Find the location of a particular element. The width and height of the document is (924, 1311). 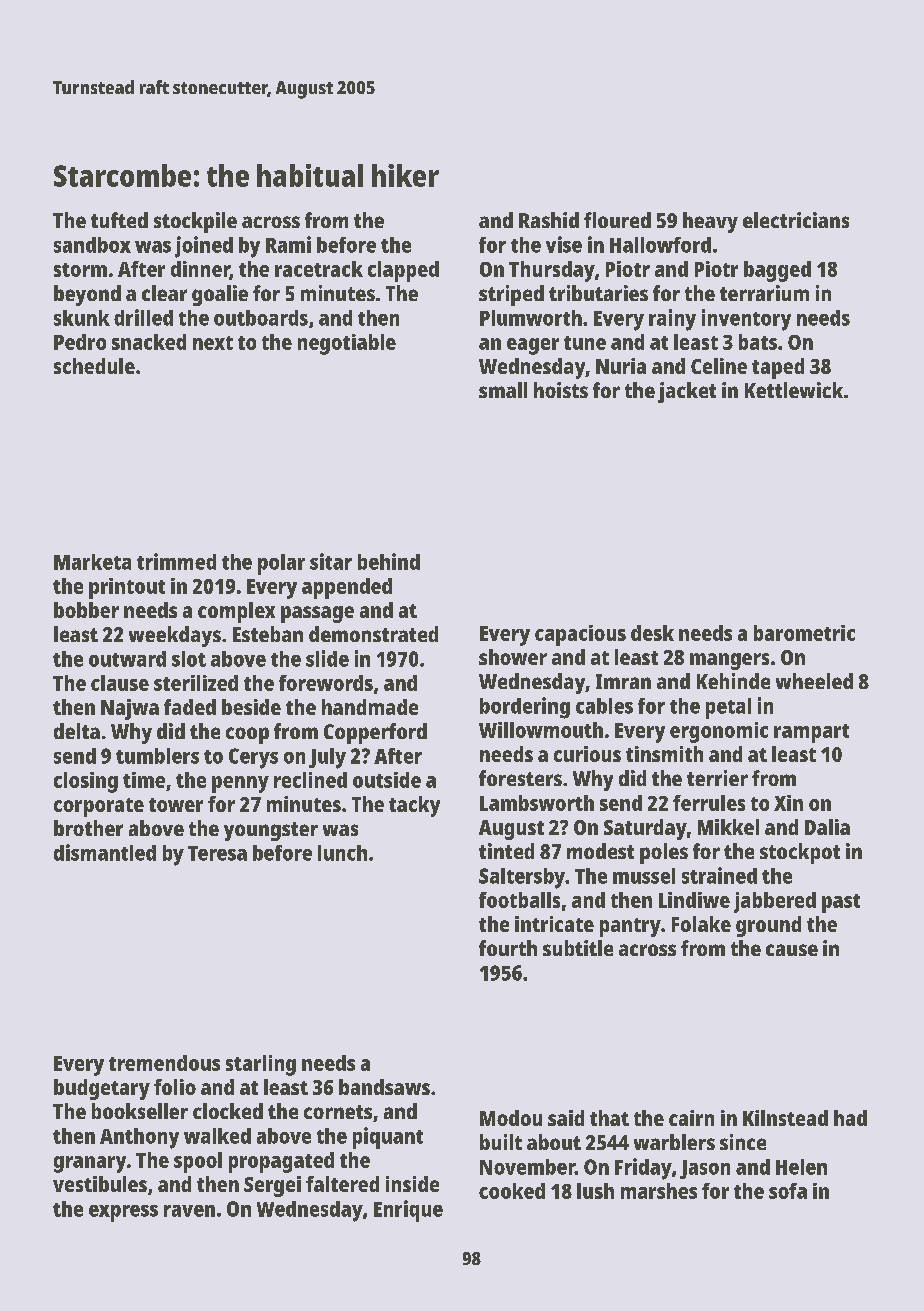

desk is located at coordinates (652, 633).
